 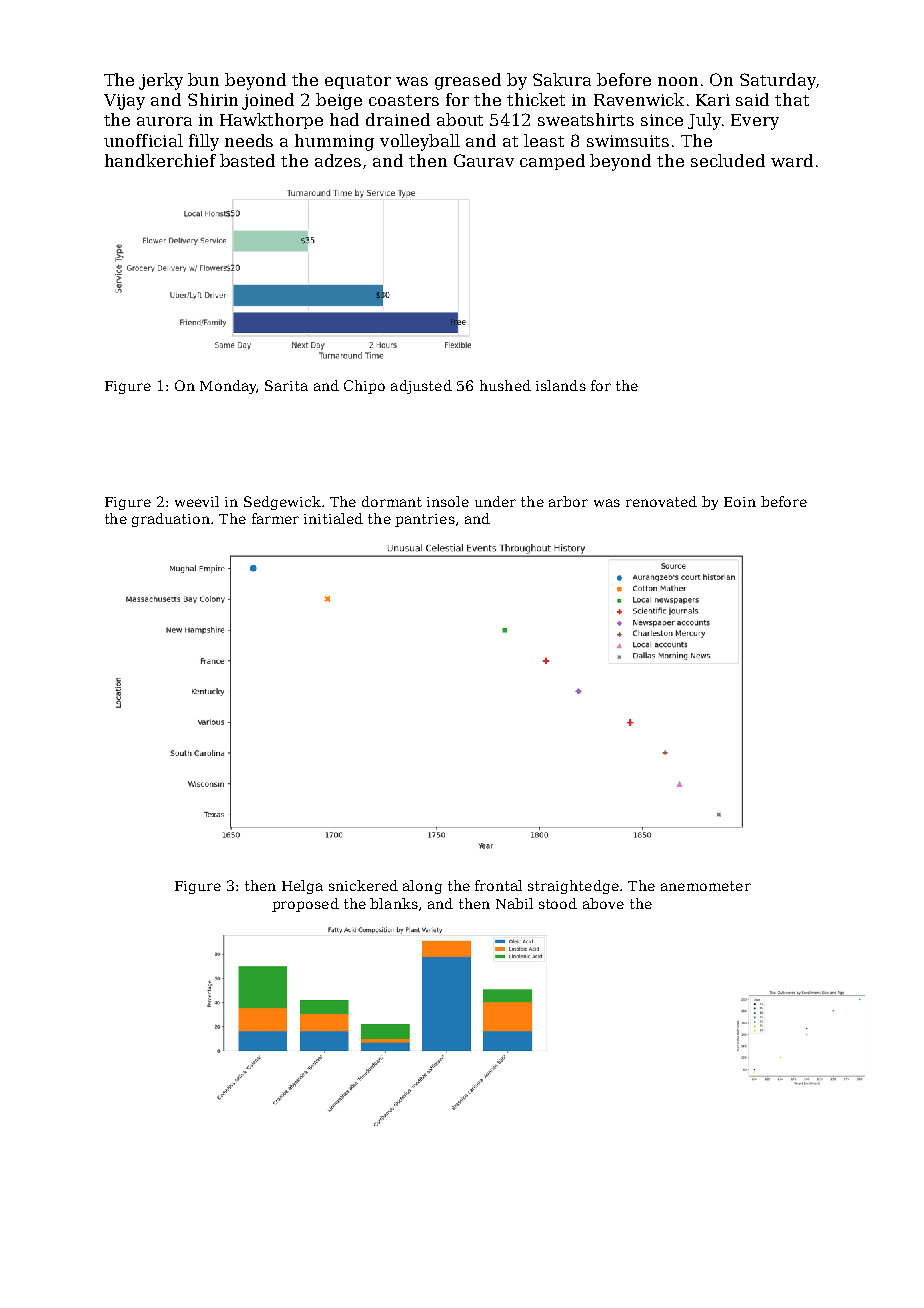 I want to click on along, so click(x=422, y=887).
